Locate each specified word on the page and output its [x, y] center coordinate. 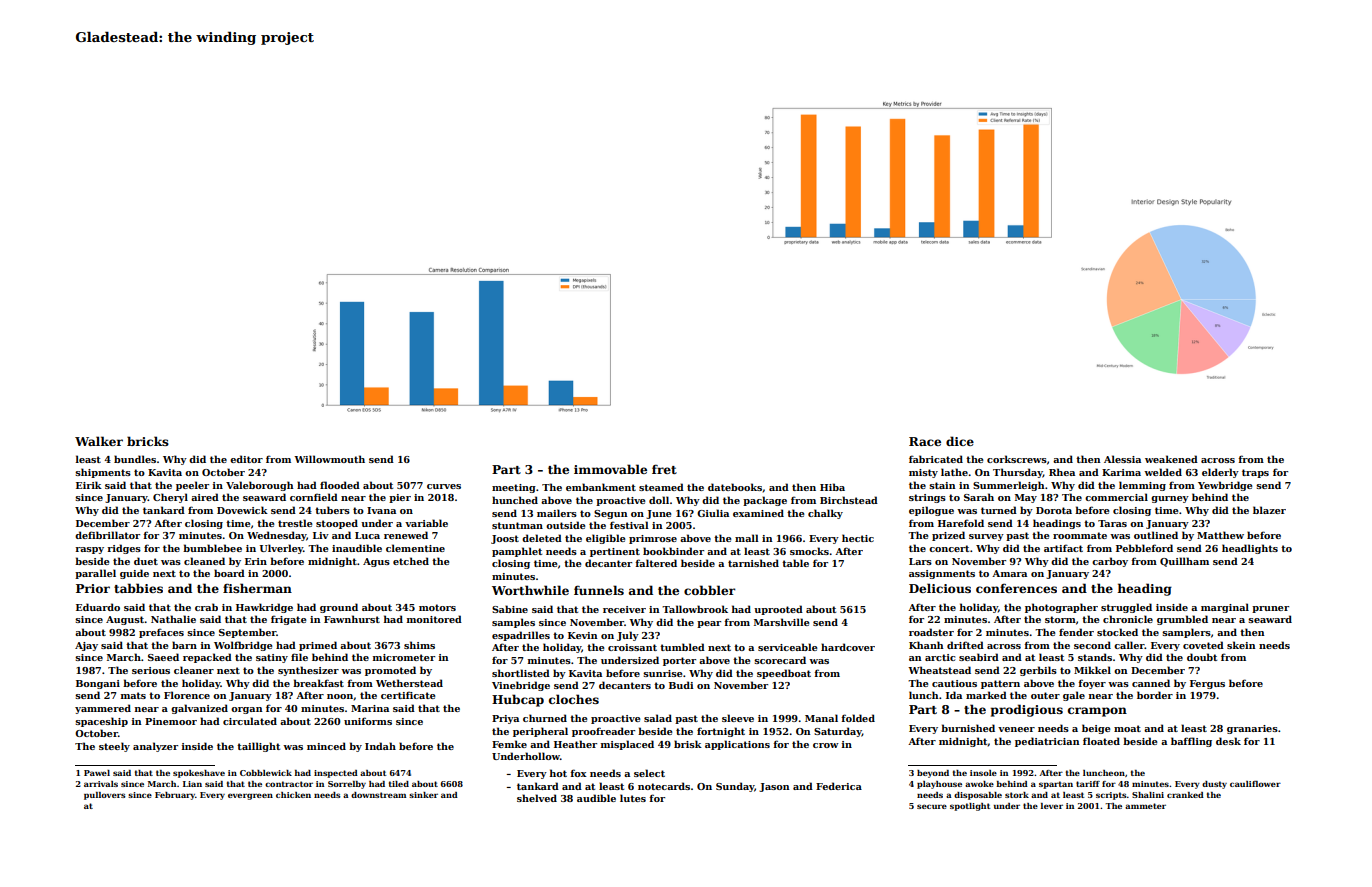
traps [1255, 473]
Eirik [89, 485]
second [1092, 645]
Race [925, 441]
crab [206, 607]
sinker [423, 795]
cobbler [710, 590]
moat [1127, 728]
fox [578, 773]
